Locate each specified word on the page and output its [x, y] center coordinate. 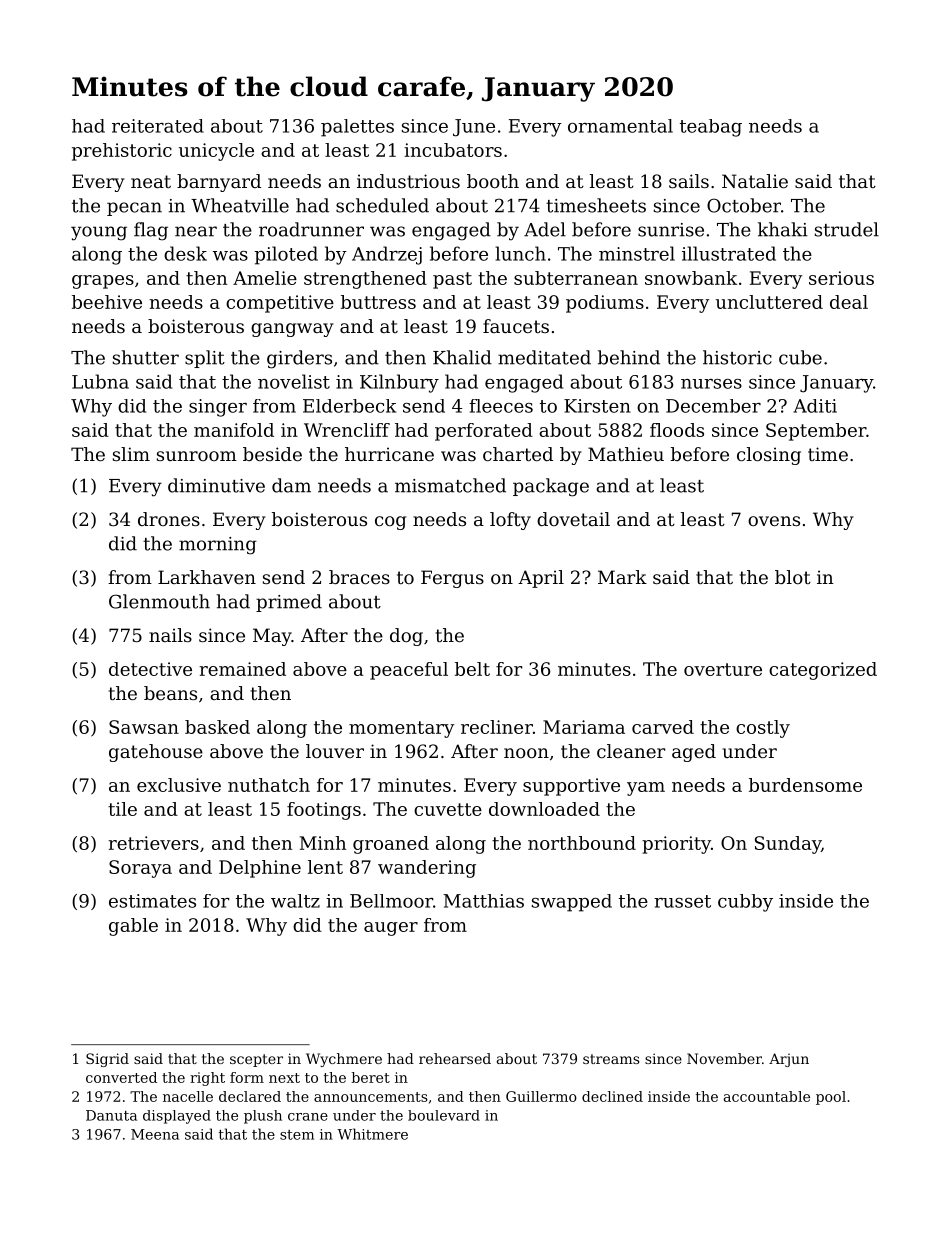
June [474, 128]
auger [391, 929]
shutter [146, 357]
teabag [711, 128]
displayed [177, 1117]
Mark [622, 577]
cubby [745, 903]
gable [133, 927]
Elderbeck [349, 406]
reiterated [158, 126]
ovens [774, 521]
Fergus [452, 579]
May [272, 637]
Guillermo [541, 1096]
